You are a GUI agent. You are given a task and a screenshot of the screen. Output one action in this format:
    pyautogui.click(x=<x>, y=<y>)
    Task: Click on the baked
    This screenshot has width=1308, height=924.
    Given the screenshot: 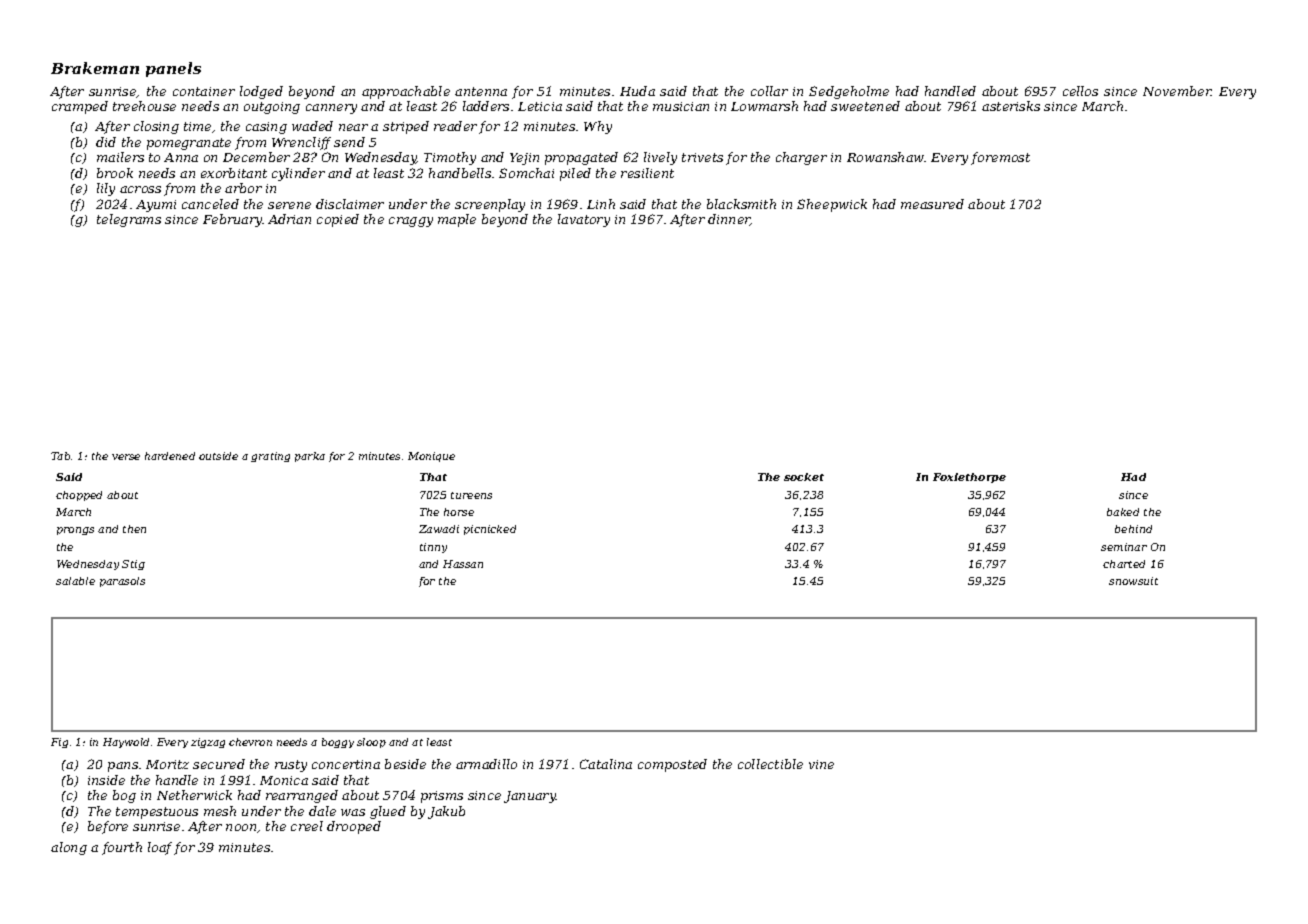 What is the action you would take?
    pyautogui.click(x=1123, y=512)
